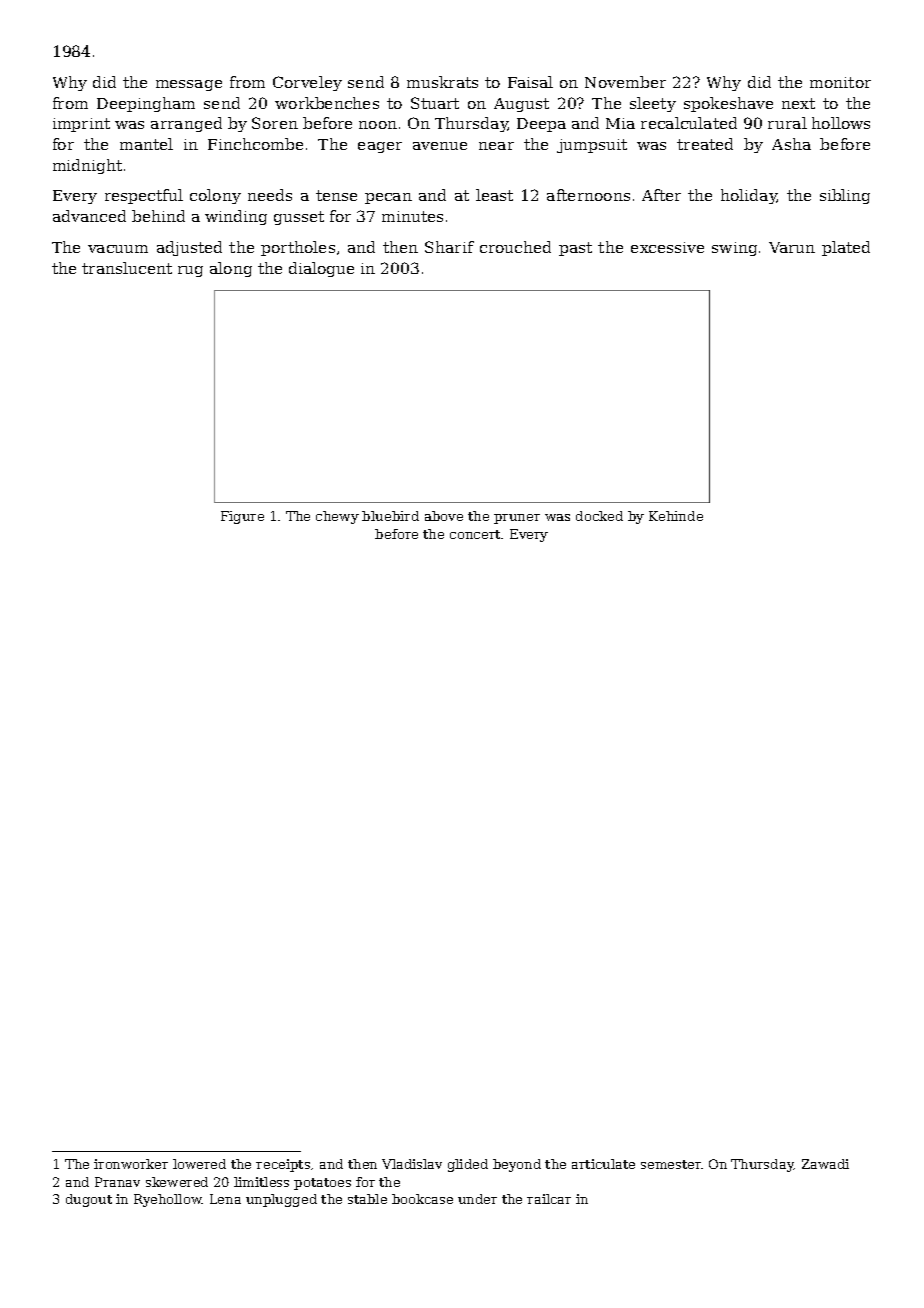  What do you see at coordinates (127, 268) in the image?
I see `translucent` at bounding box center [127, 268].
